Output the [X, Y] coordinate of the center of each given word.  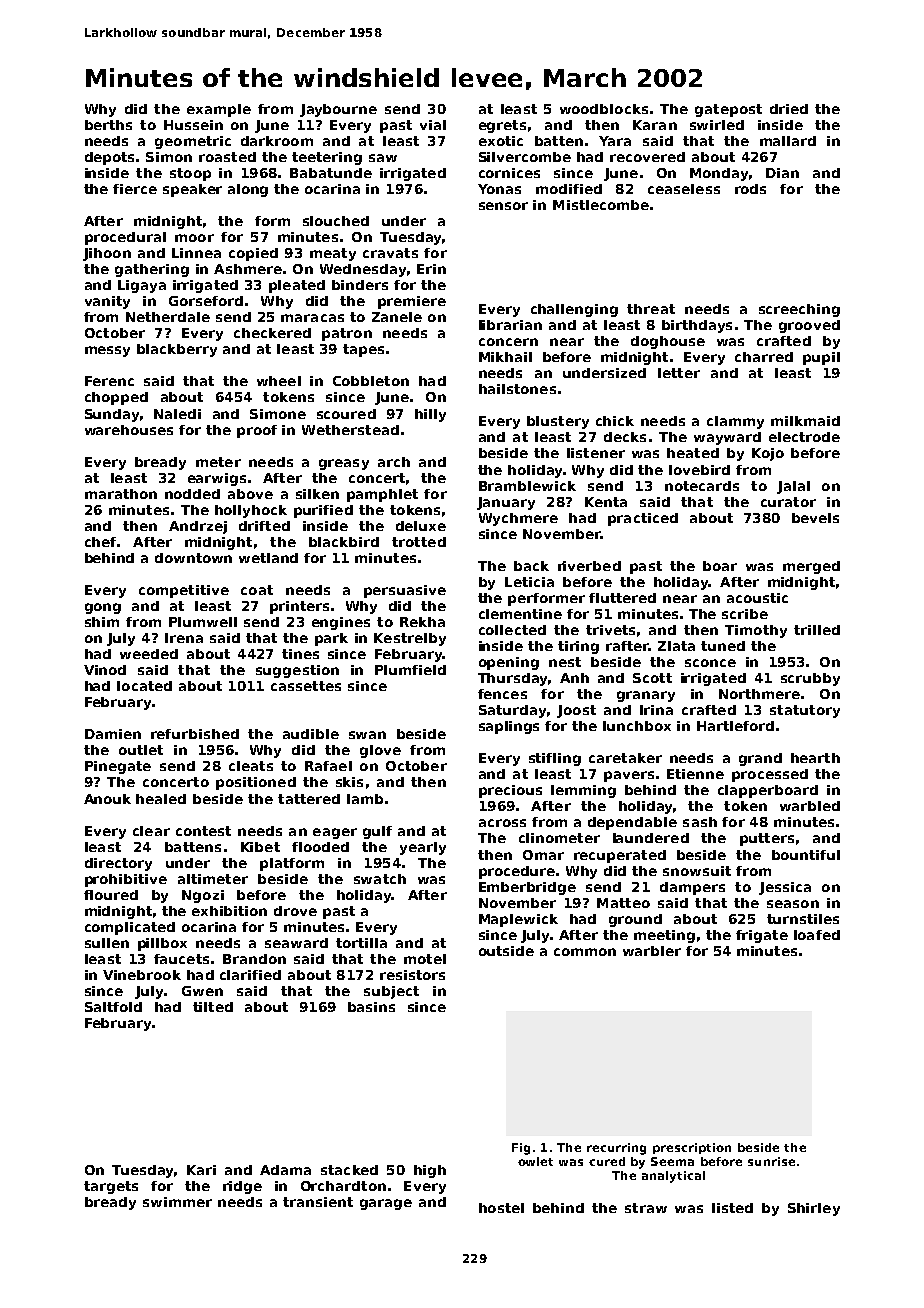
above [250, 494]
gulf [377, 832]
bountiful [806, 855]
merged [811, 567]
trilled [817, 630]
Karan [655, 125]
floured [111, 895]
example [219, 110]
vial [433, 125]
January [506, 503]
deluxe [421, 526]
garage [386, 1204]
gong [103, 608]
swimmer [177, 1202]
